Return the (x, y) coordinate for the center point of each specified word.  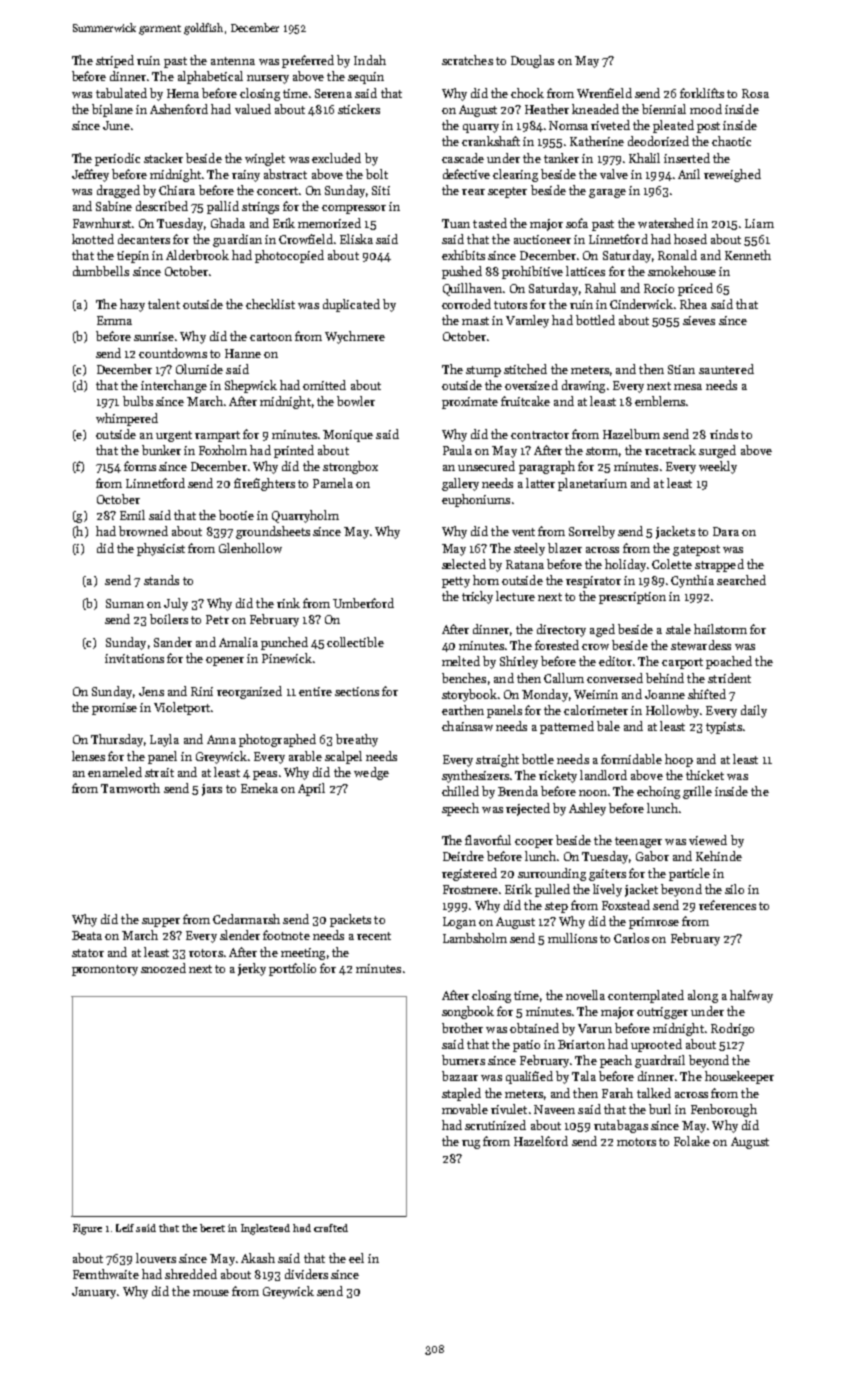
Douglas (532, 61)
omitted (324, 385)
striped (115, 61)
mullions (572, 938)
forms (140, 466)
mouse (211, 1293)
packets (350, 920)
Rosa (755, 93)
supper (161, 922)
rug (471, 1144)
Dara (726, 531)
